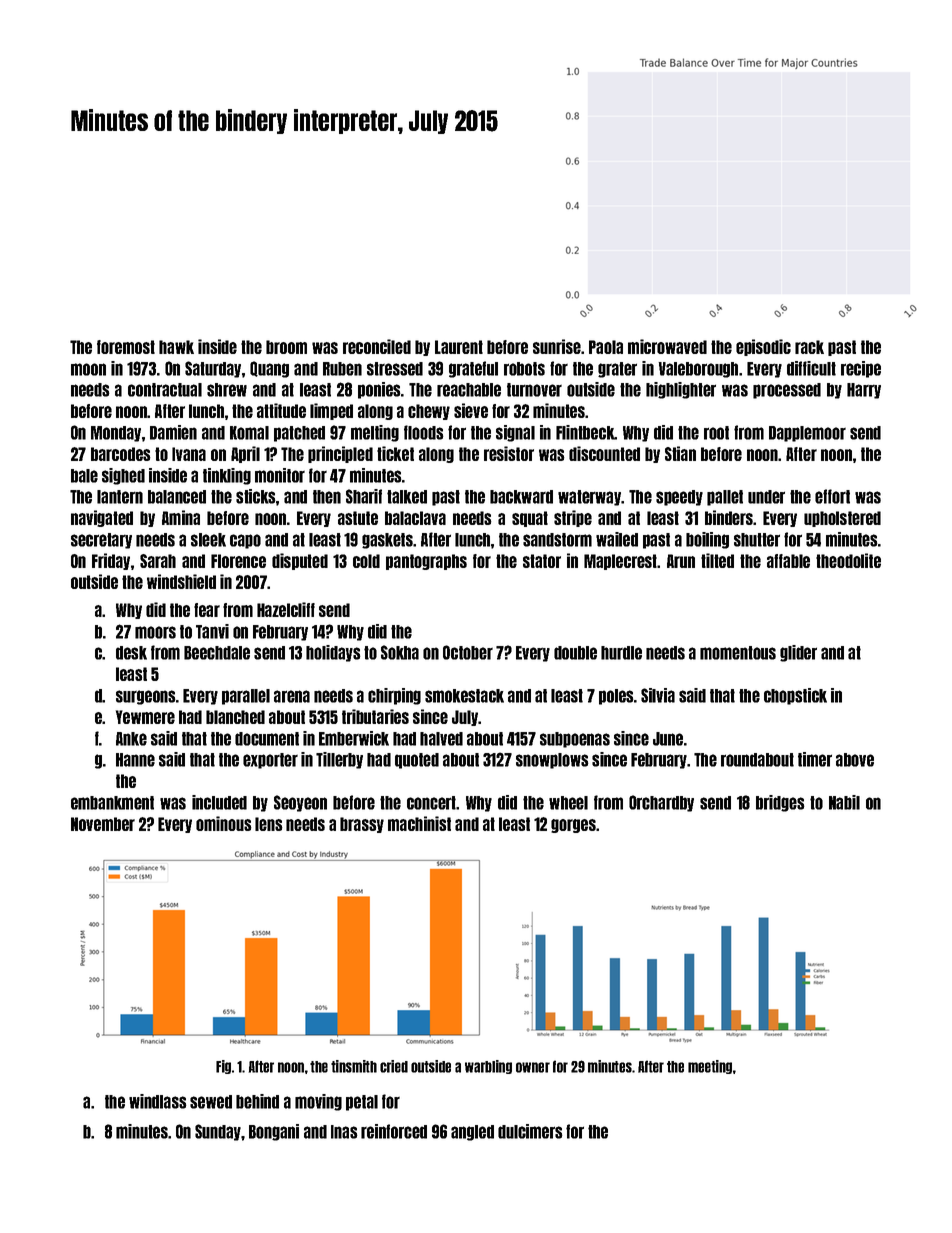 This screenshot has width=952, height=1233. What do you see at coordinates (807, 434) in the screenshot?
I see `Dapplemoor` at bounding box center [807, 434].
